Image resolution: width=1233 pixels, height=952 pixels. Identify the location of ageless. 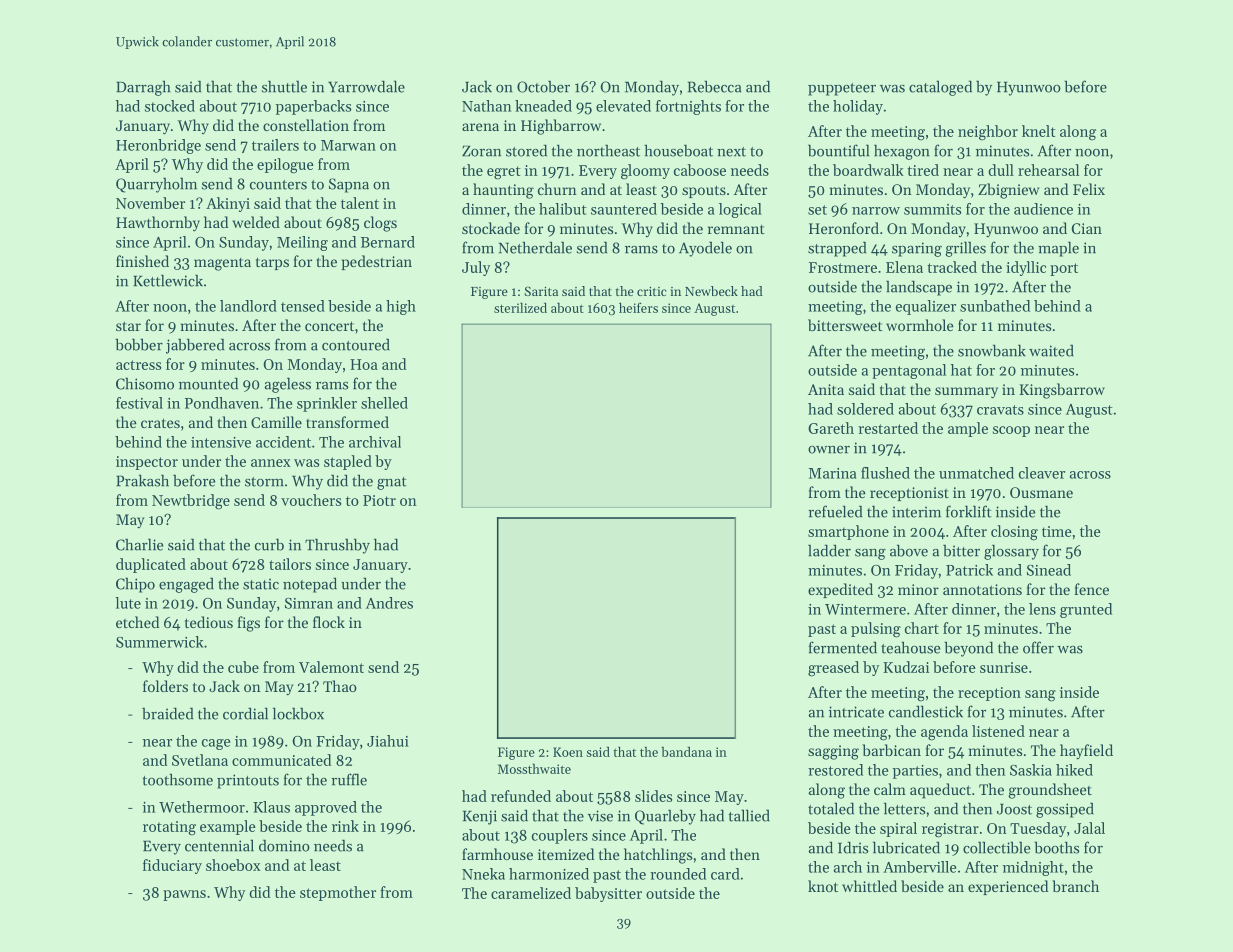
(288, 385).
